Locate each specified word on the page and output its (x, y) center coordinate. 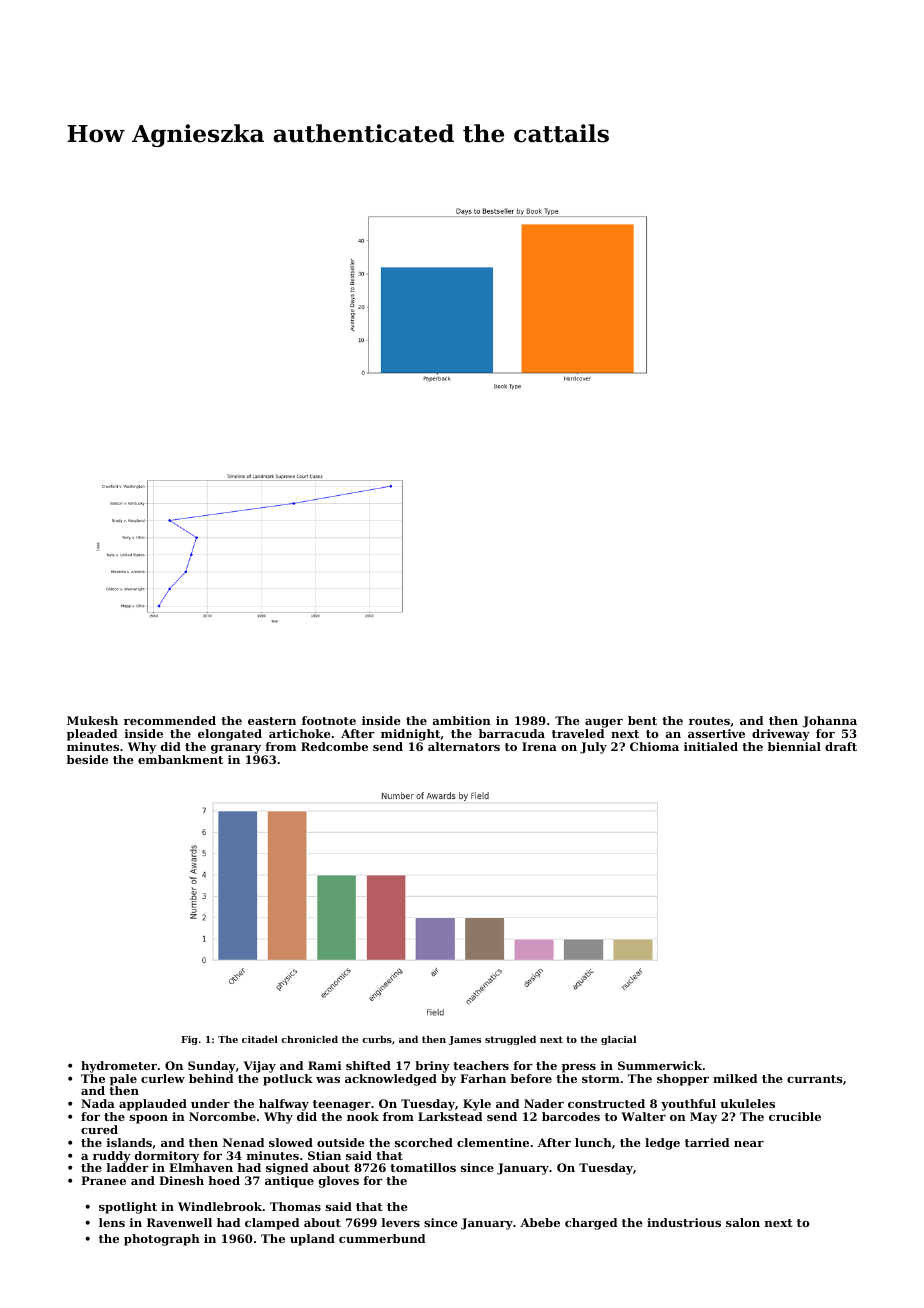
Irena (539, 746)
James (465, 1040)
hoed (224, 1180)
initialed (711, 746)
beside (87, 759)
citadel (260, 1039)
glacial (618, 1040)
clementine (493, 1142)
